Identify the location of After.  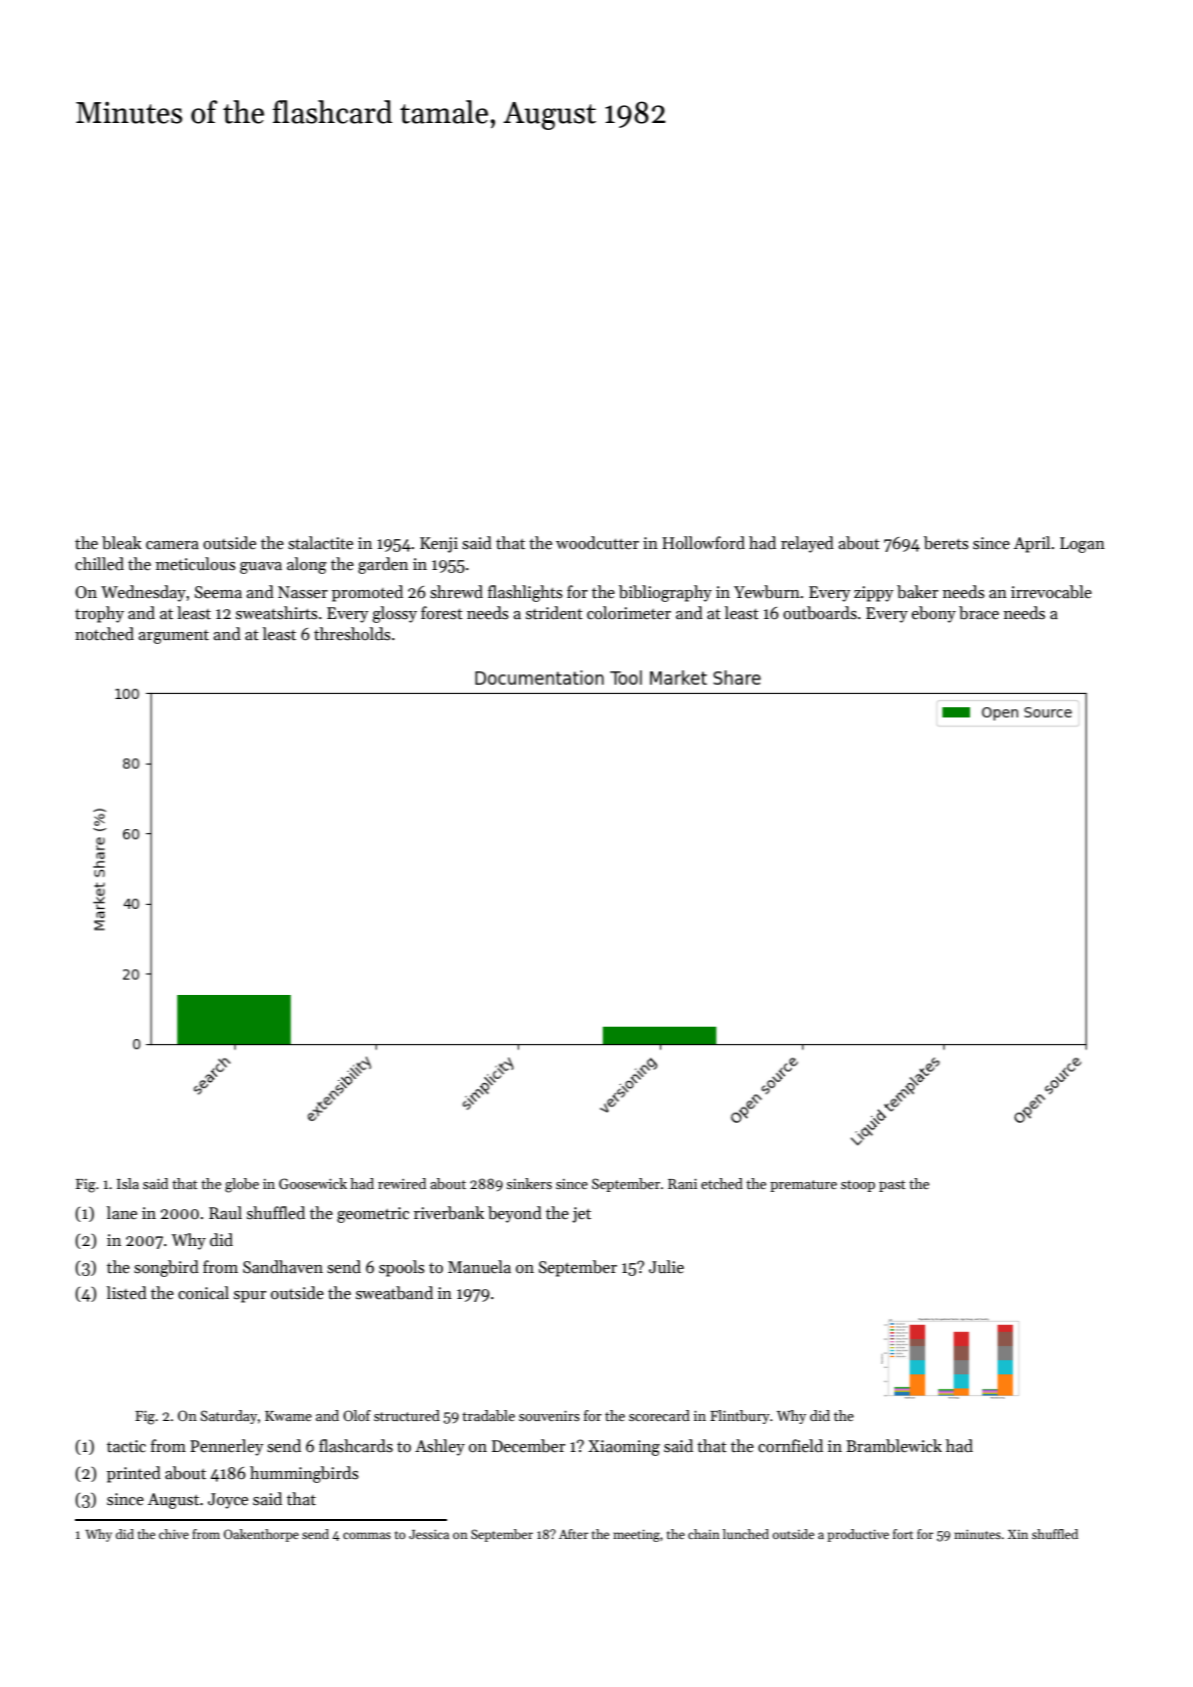
(573, 1534).
